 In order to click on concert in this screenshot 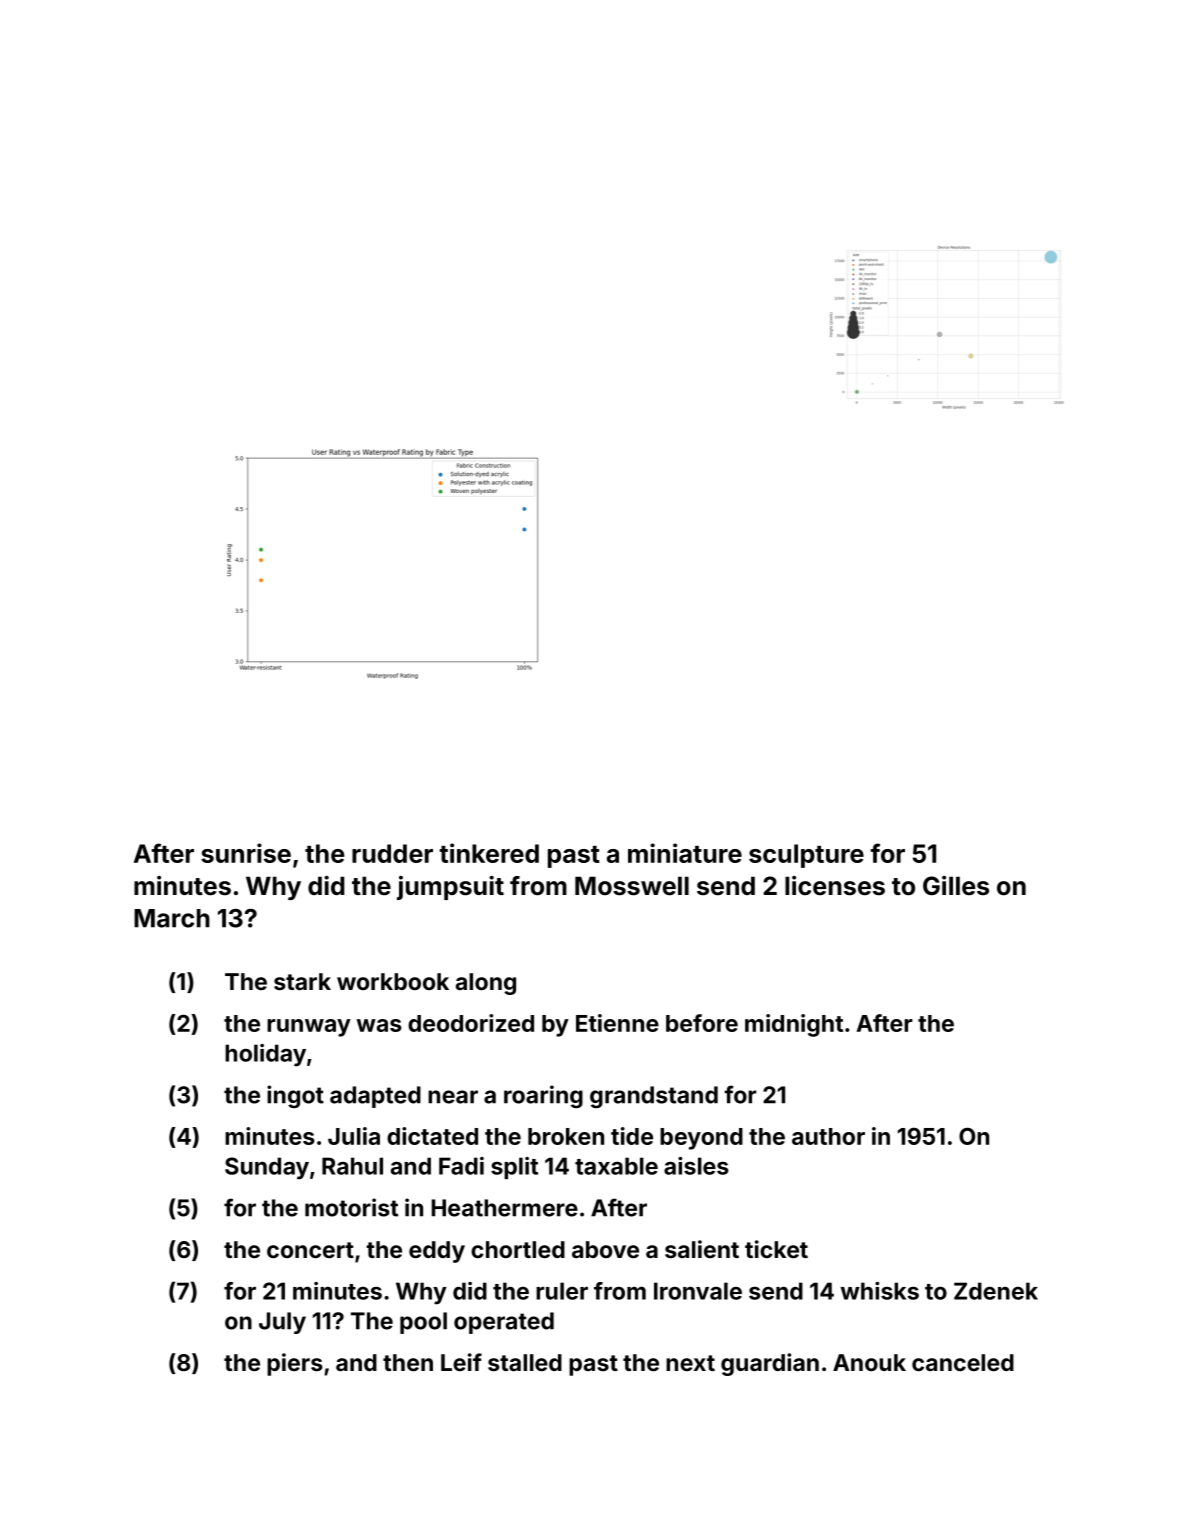, I will do `click(310, 1250)`.
